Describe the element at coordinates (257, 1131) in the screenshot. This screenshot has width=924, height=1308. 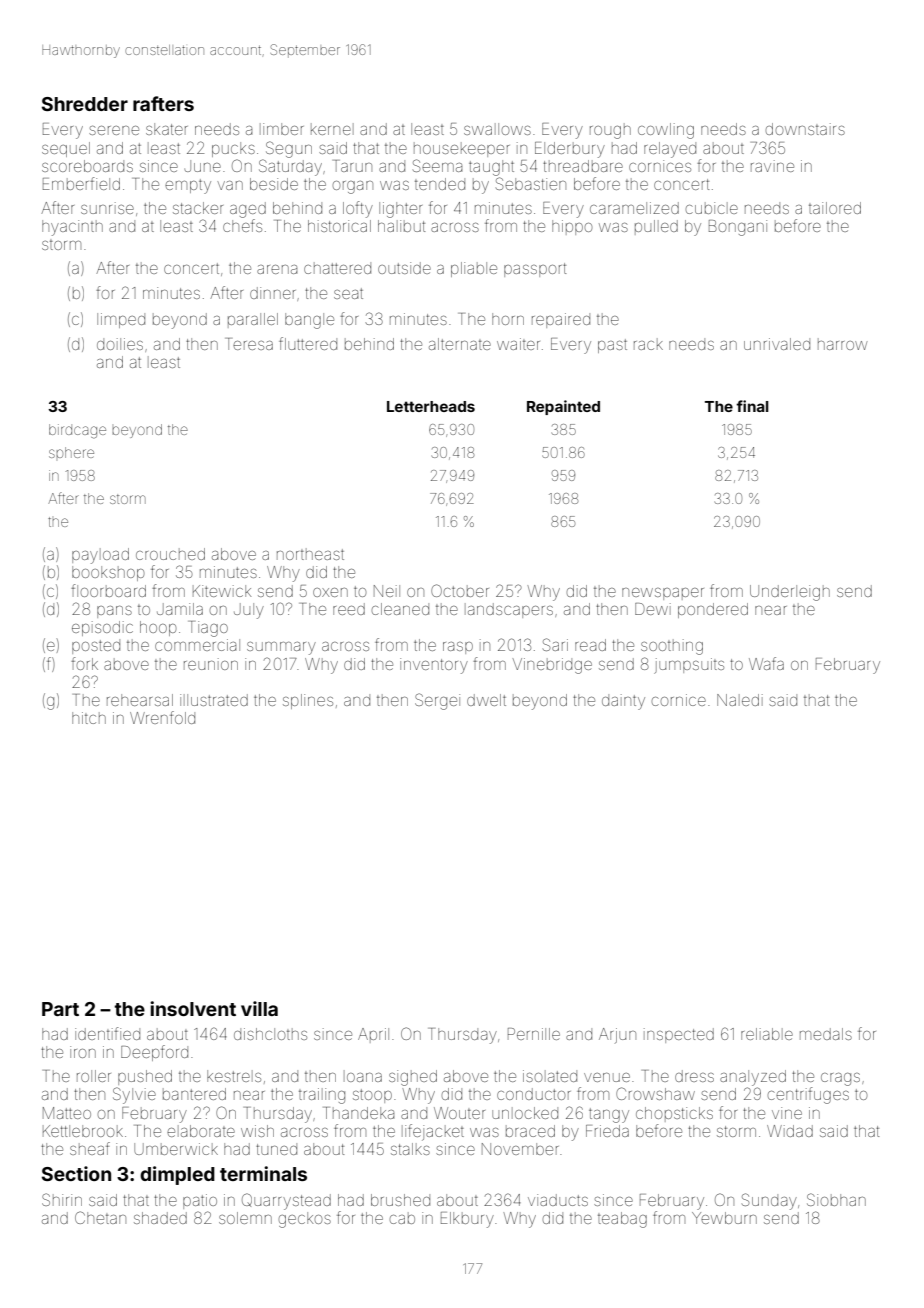
I see `wish` at that location.
